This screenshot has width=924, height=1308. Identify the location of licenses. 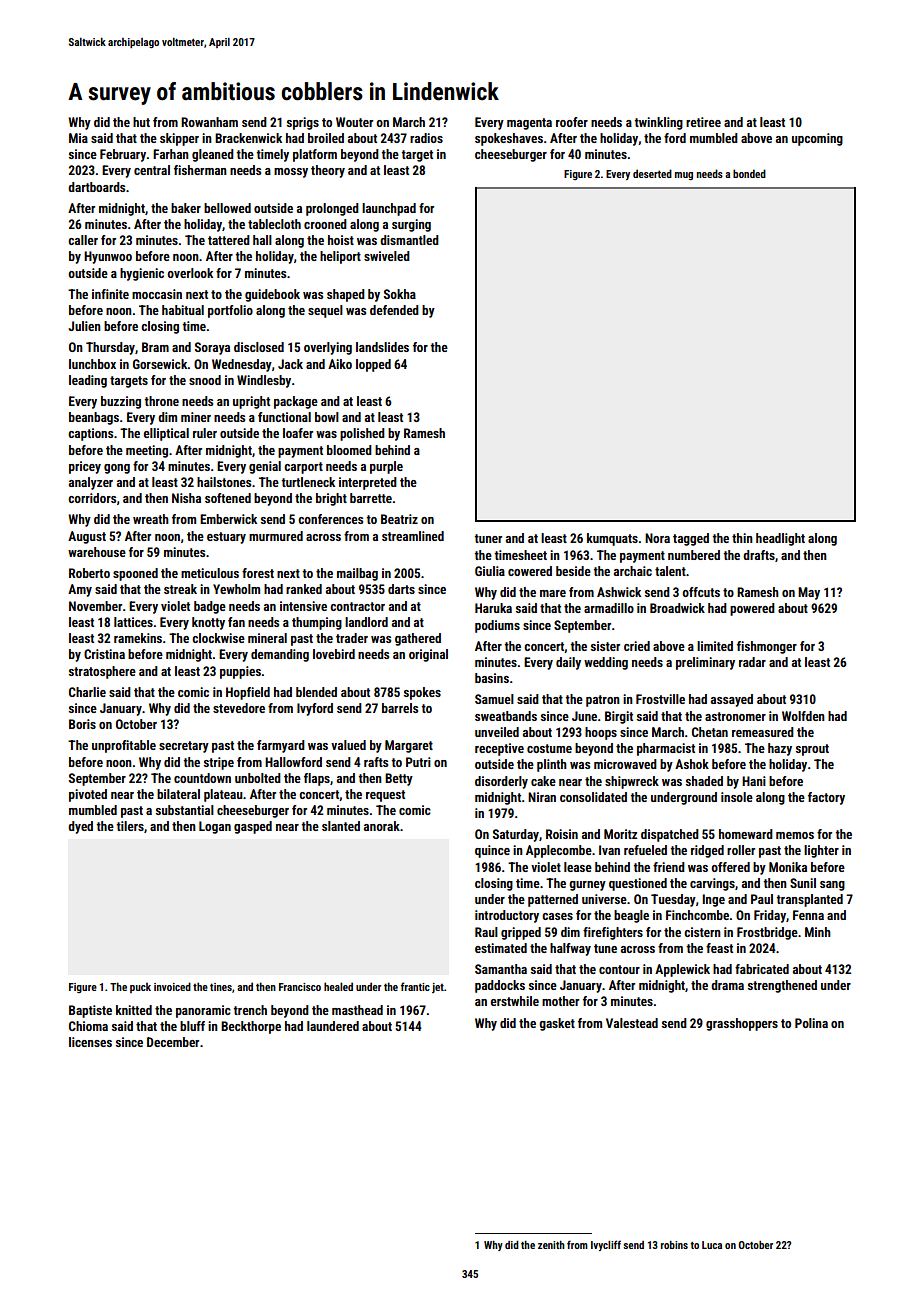
(90, 1042).
